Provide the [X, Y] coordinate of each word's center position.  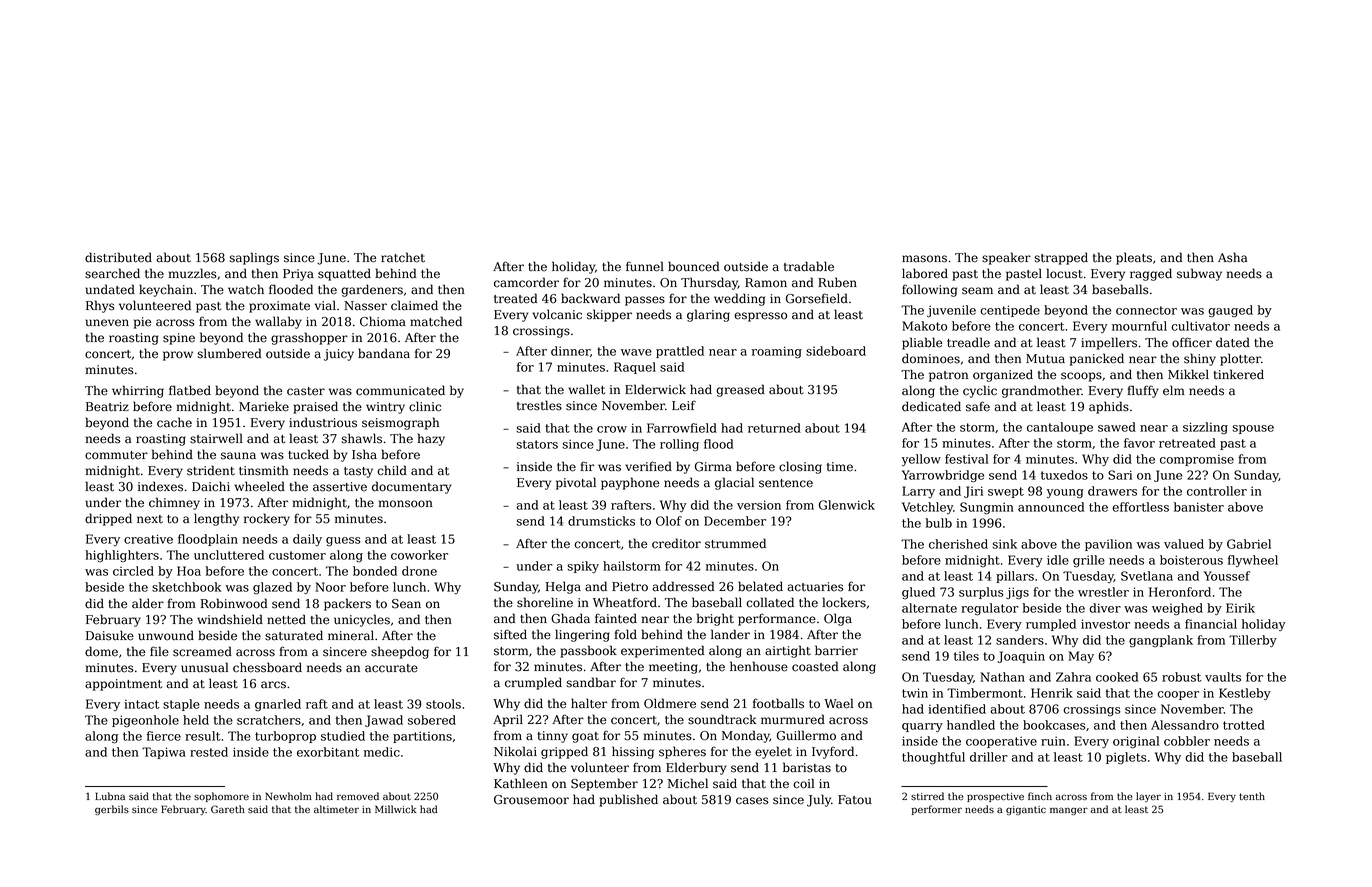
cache [174, 422]
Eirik [1240, 608]
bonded [375, 571]
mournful [1139, 326]
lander [730, 634]
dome [101, 651]
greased [740, 390]
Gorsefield [817, 298]
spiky [583, 567]
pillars [1015, 577]
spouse [1253, 429]
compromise [1197, 460]
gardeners [372, 290]
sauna [238, 456]
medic [382, 752]
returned [774, 428]
